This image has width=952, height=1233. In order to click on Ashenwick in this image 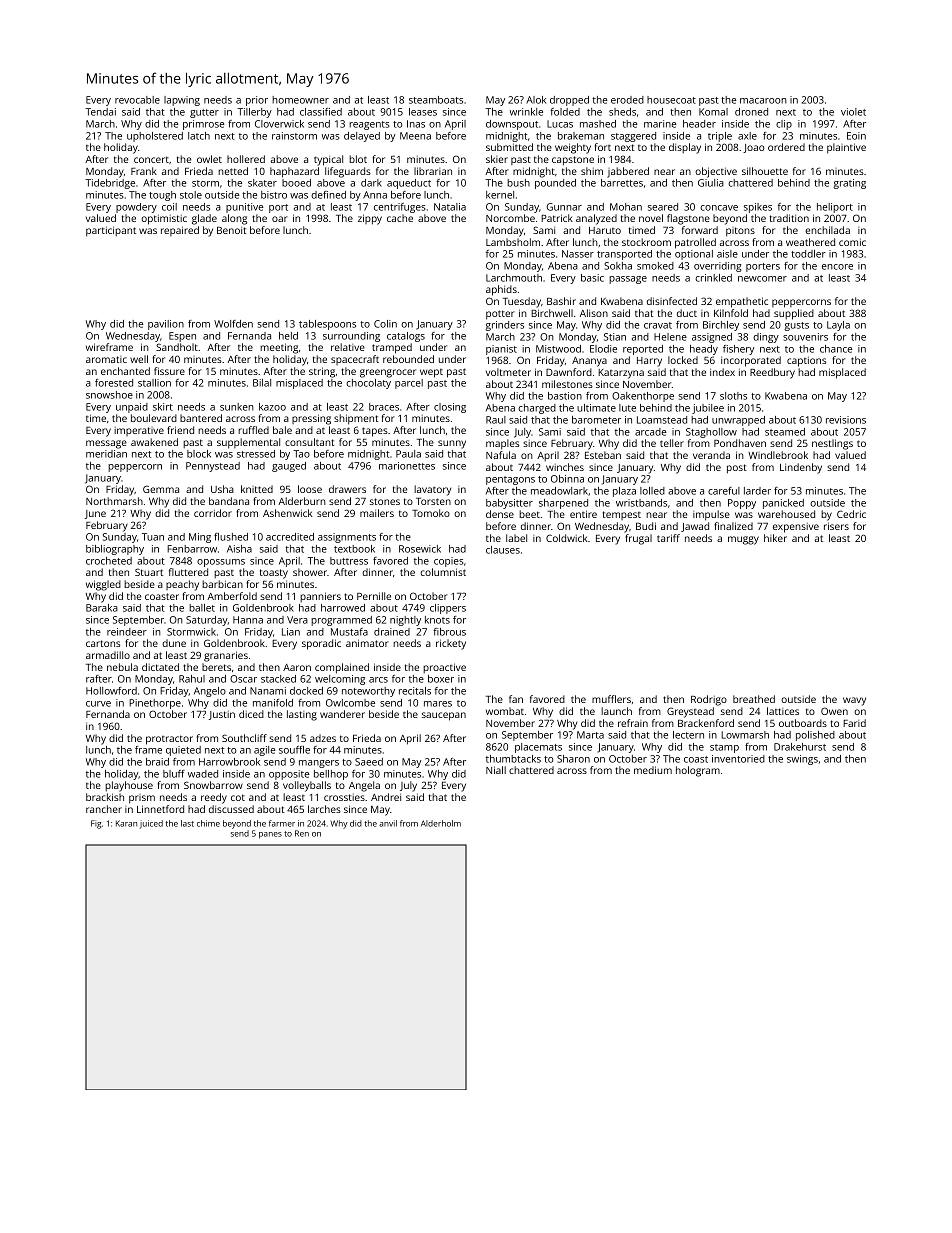, I will do `click(287, 513)`.
